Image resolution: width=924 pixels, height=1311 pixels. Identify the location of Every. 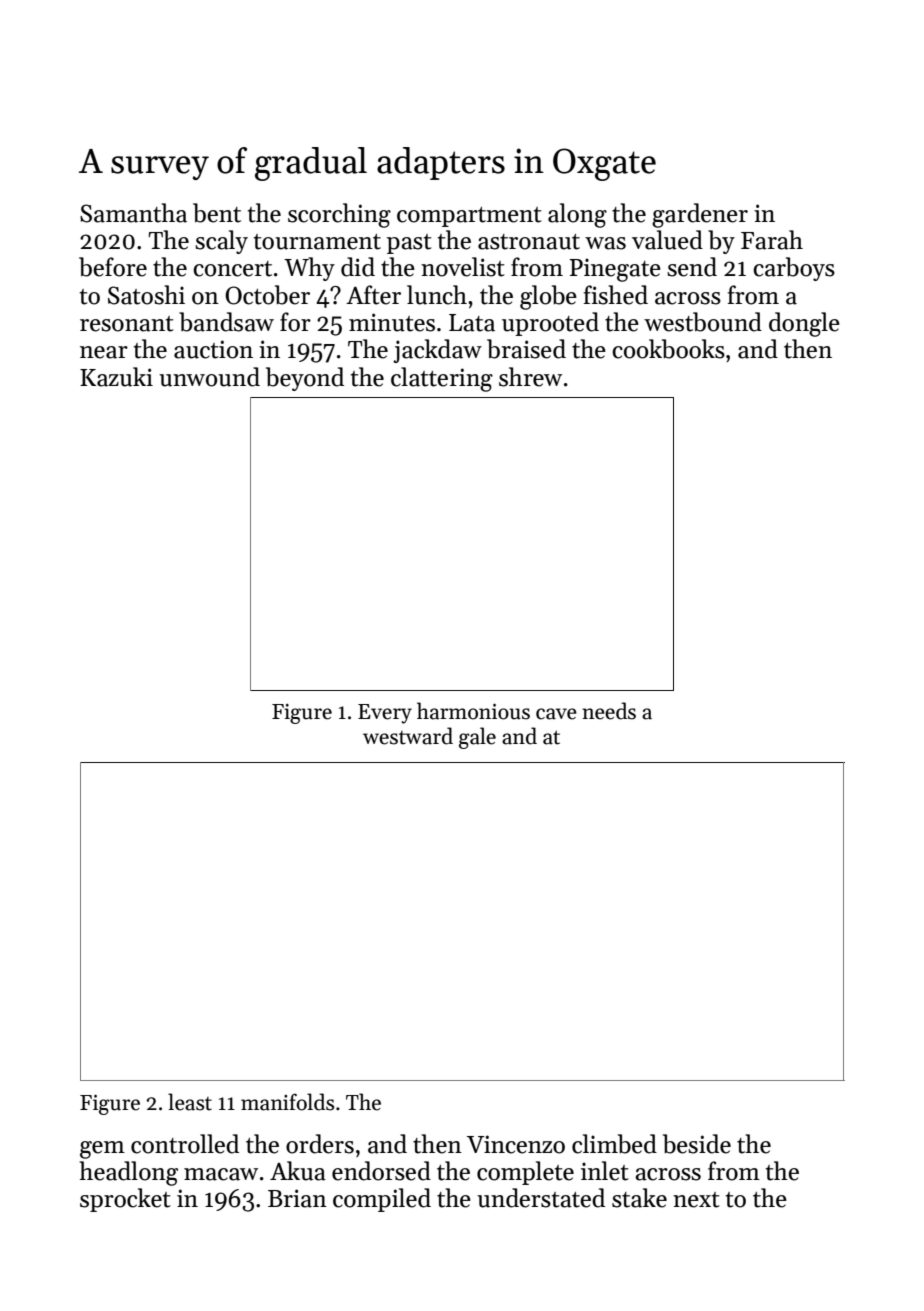
(385, 714).
